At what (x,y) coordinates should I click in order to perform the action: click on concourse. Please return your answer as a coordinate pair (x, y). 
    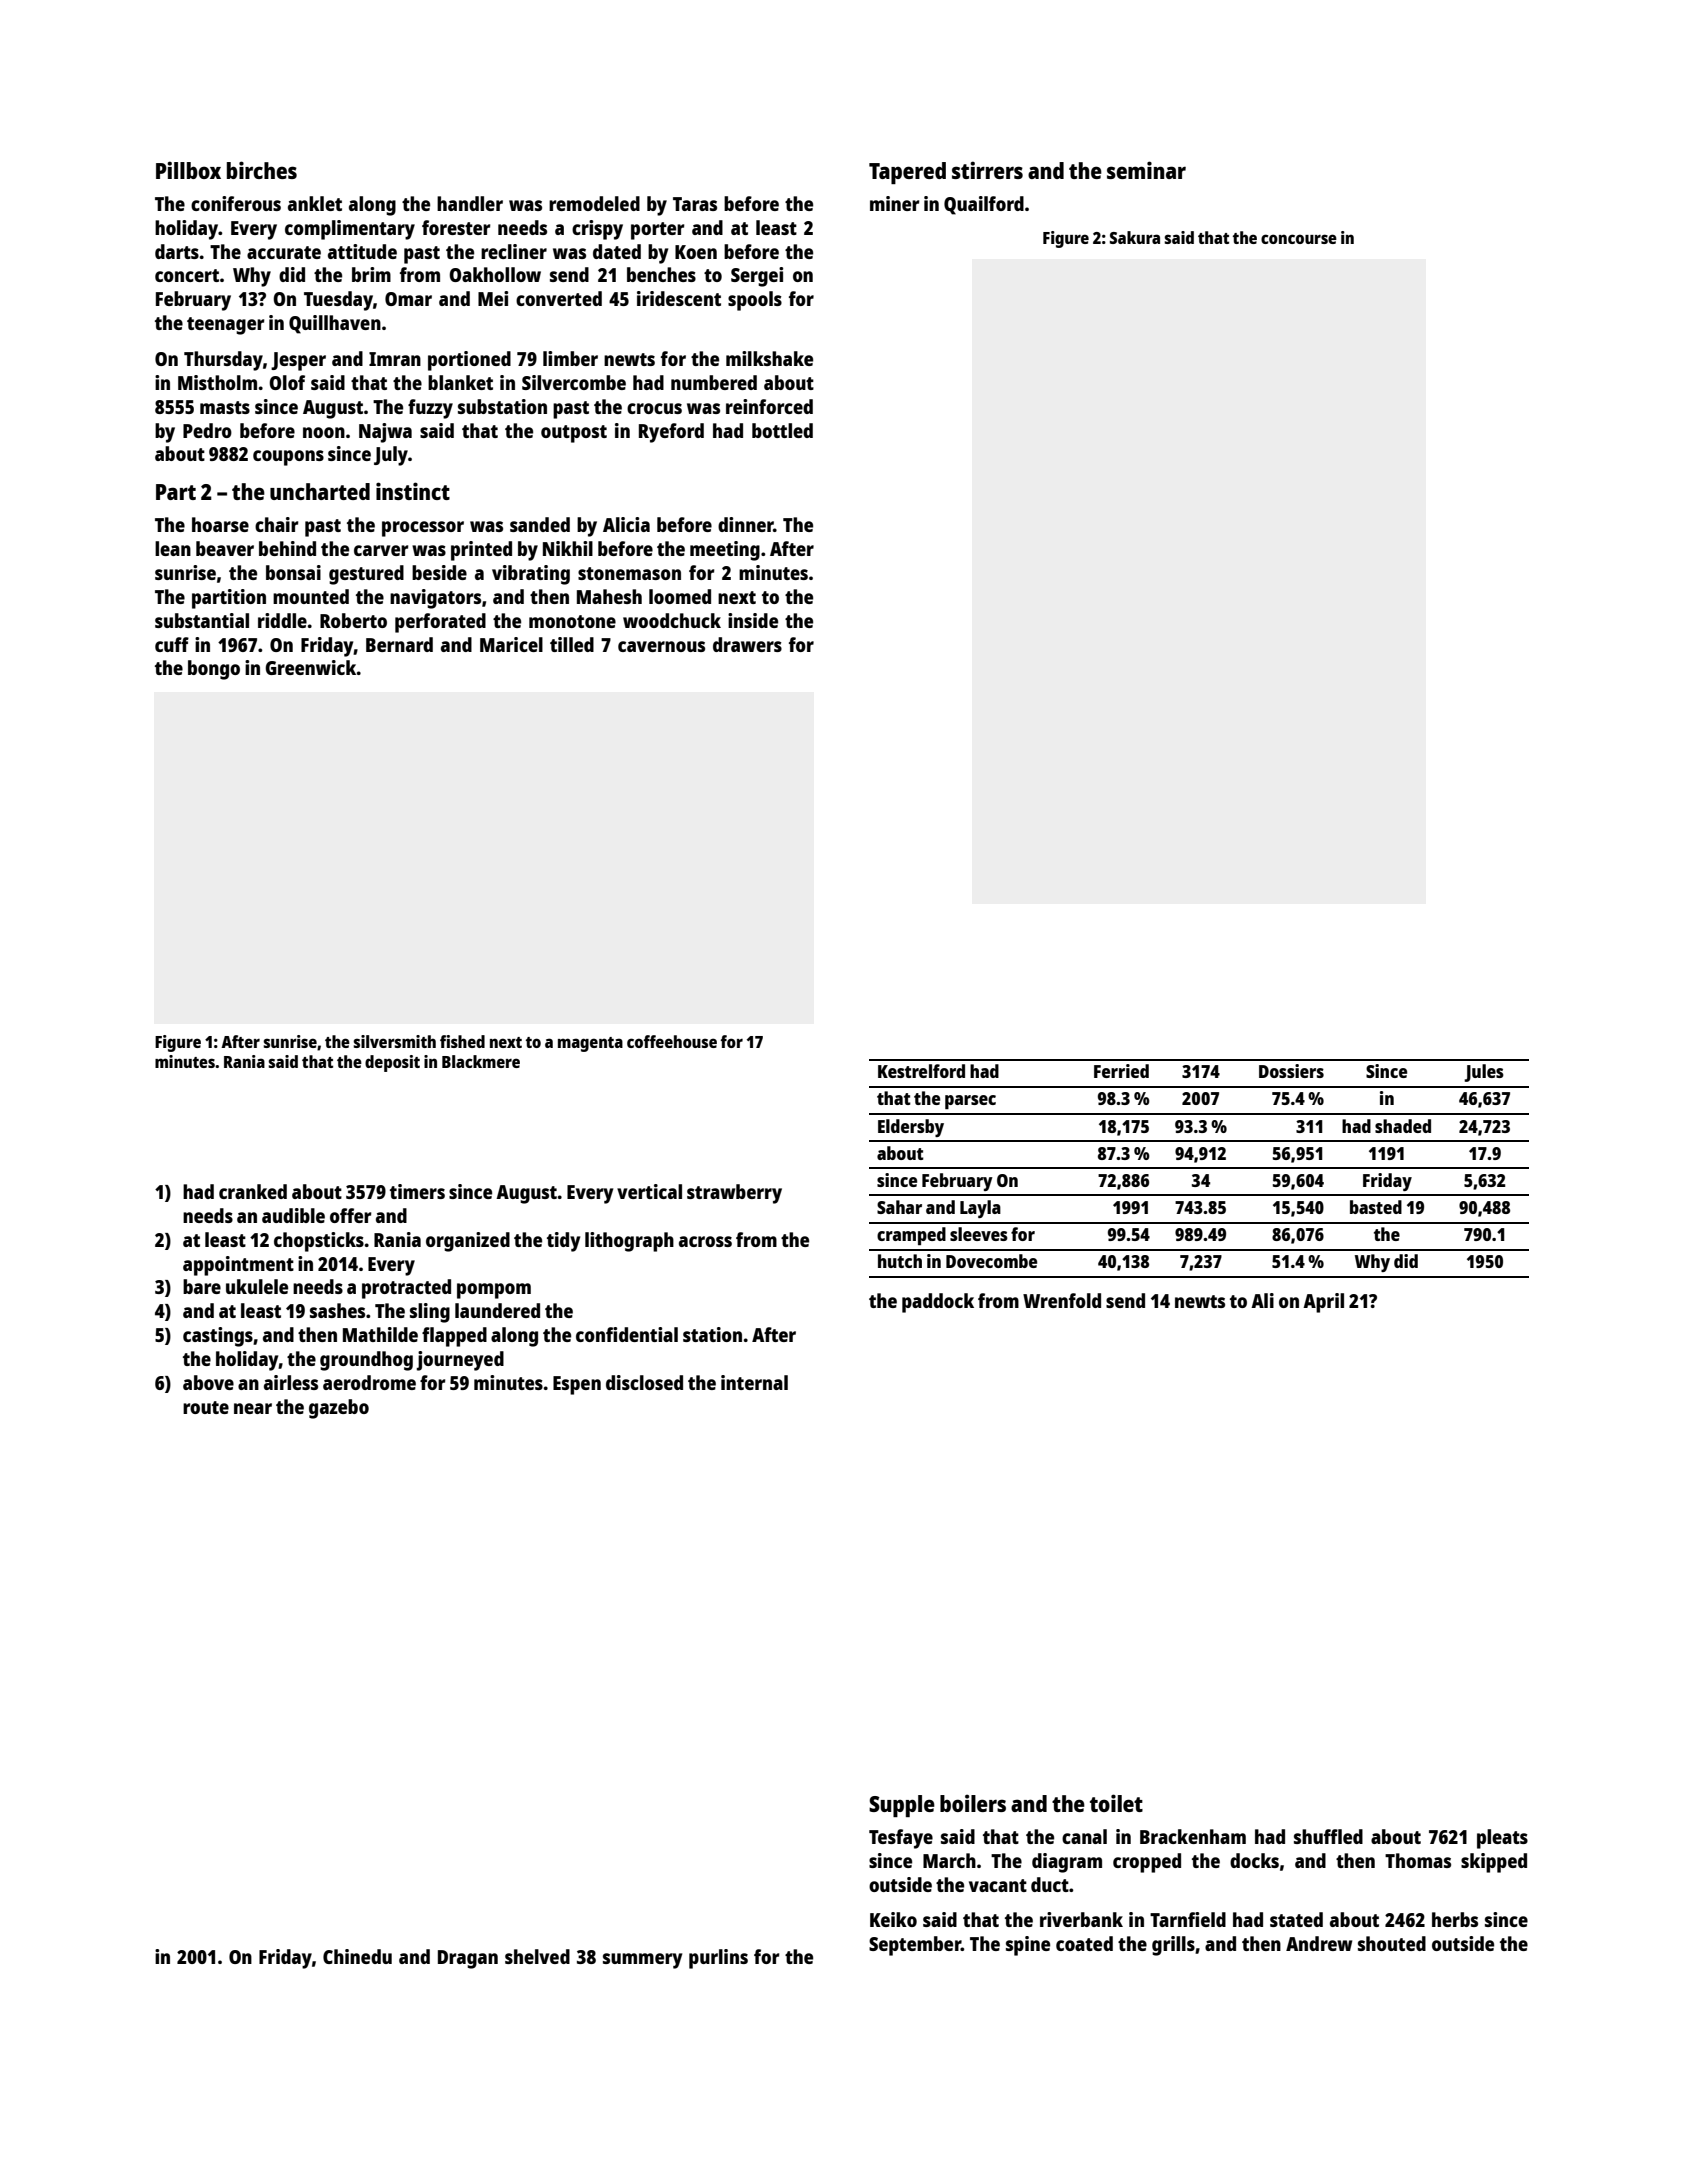
    Looking at the image, I should click on (1299, 239).
